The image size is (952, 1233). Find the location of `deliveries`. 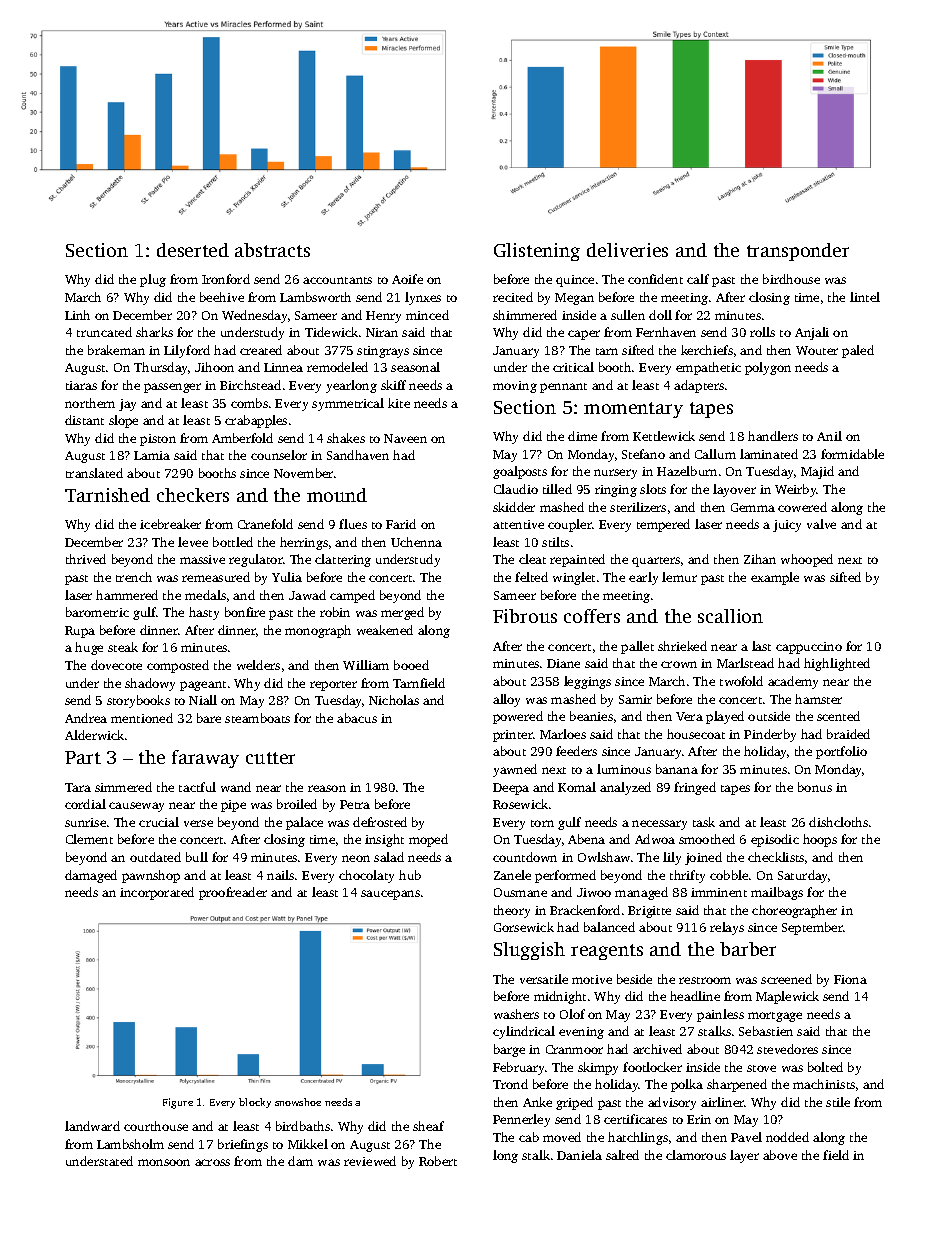

deliveries is located at coordinates (627, 250).
